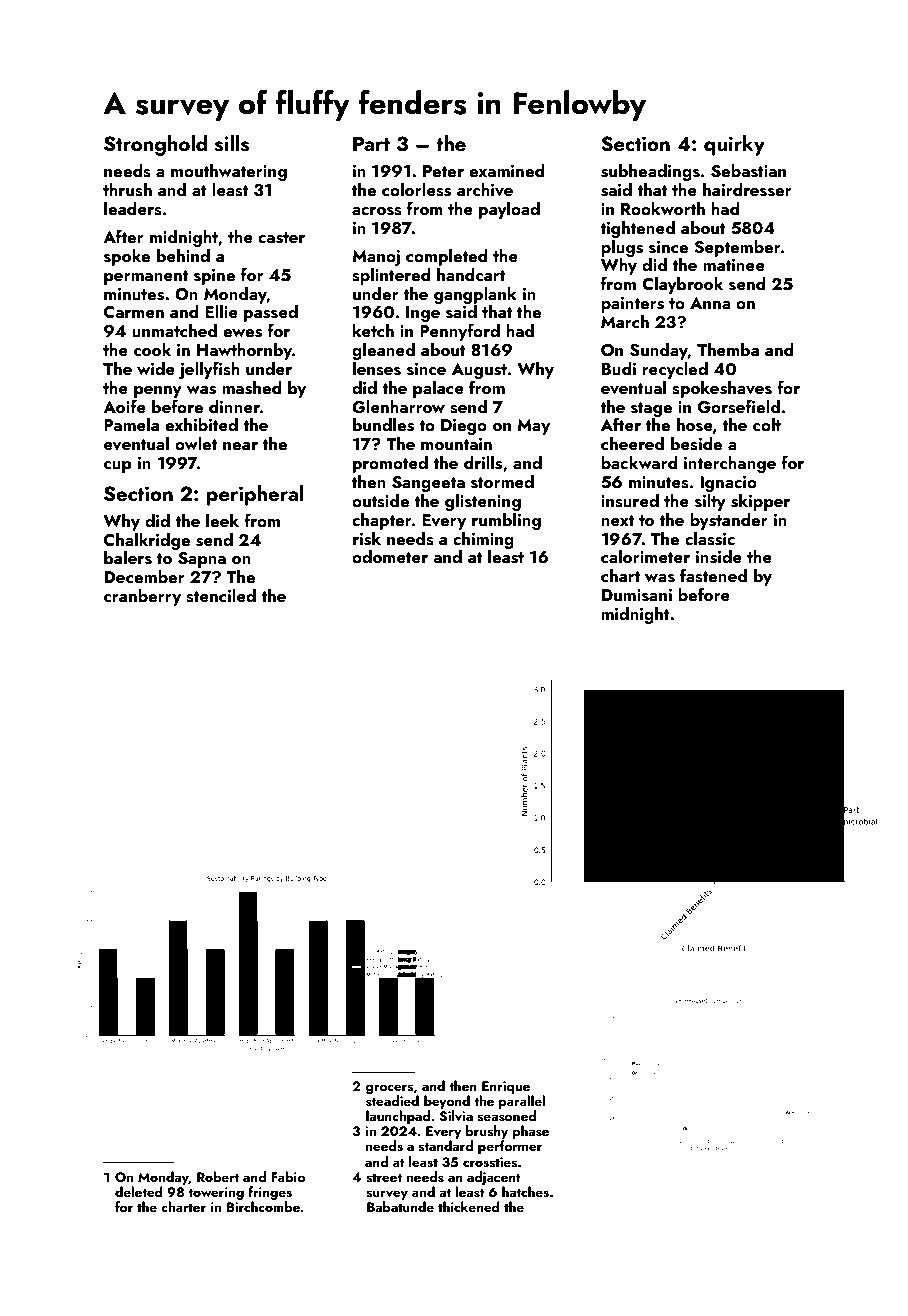 The height and width of the screenshot is (1316, 908). What do you see at coordinates (147, 541) in the screenshot?
I see `Chalkridge` at bounding box center [147, 541].
